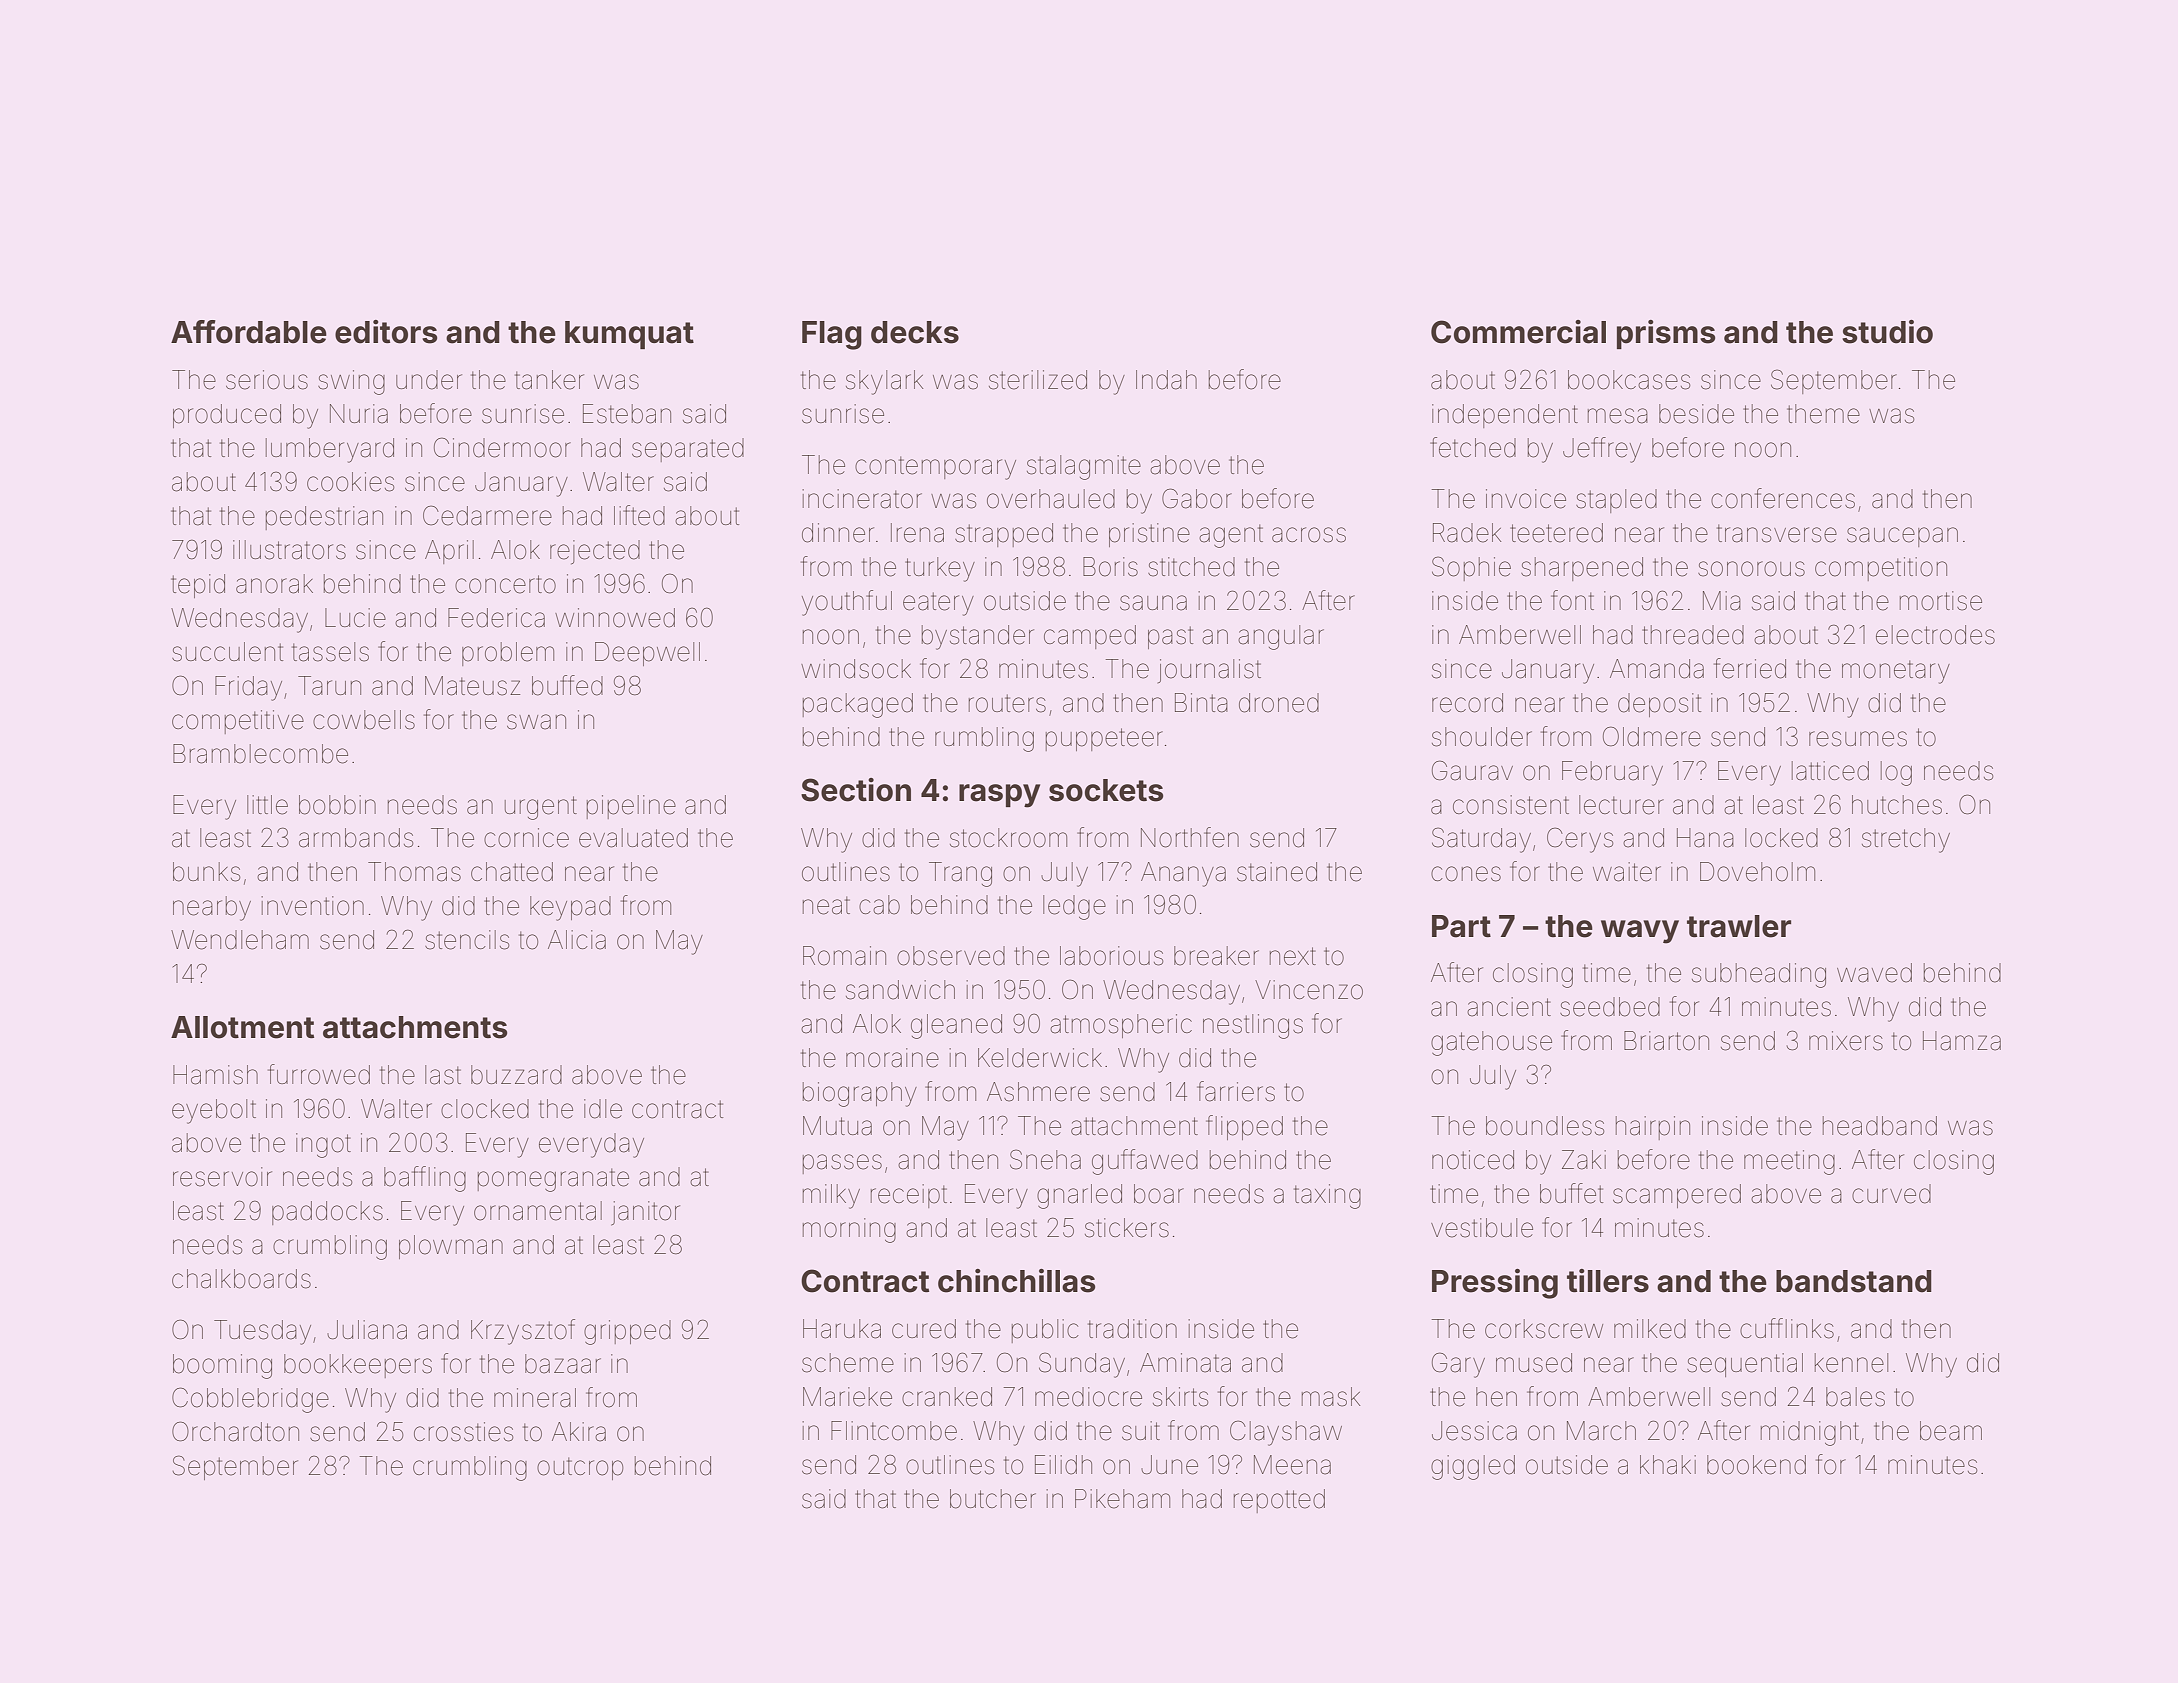 The height and width of the image is (1683, 2178). I want to click on winnowed, so click(615, 618).
